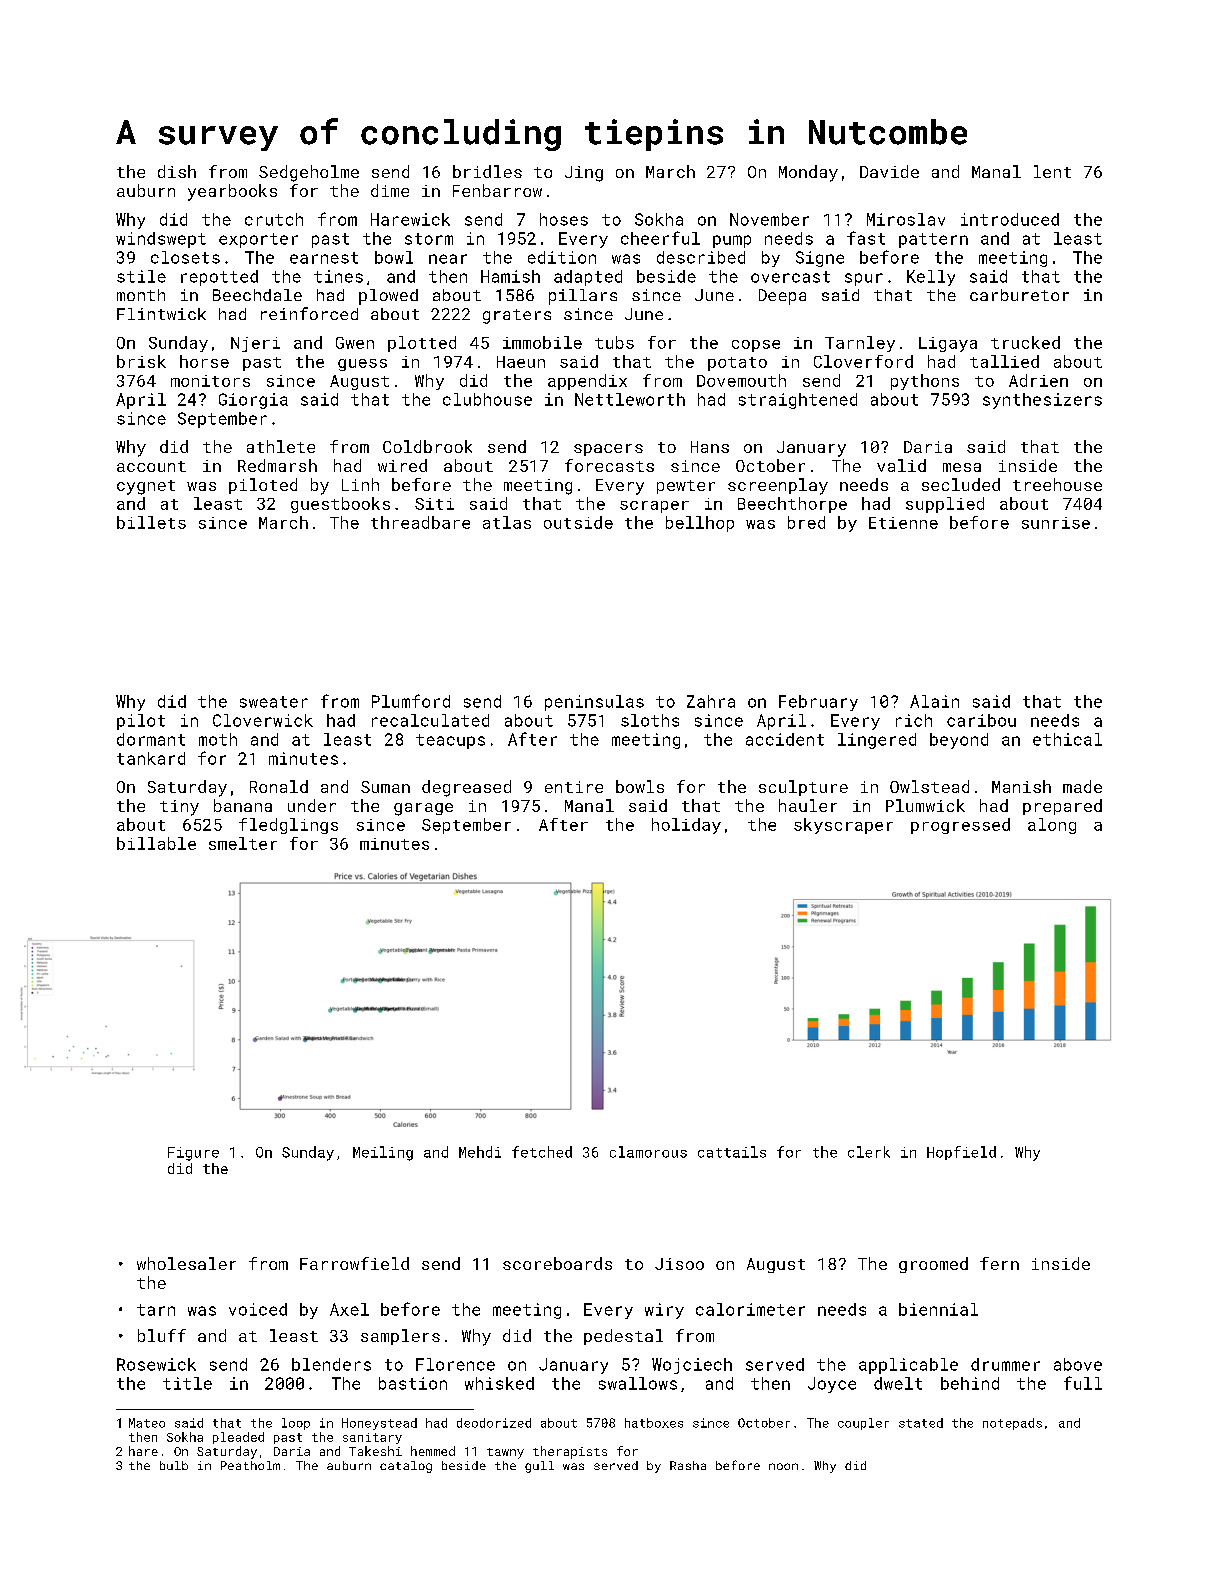 Image resolution: width=1219 pixels, height=1577 pixels. What do you see at coordinates (594, 703) in the document?
I see `peninsulas` at bounding box center [594, 703].
